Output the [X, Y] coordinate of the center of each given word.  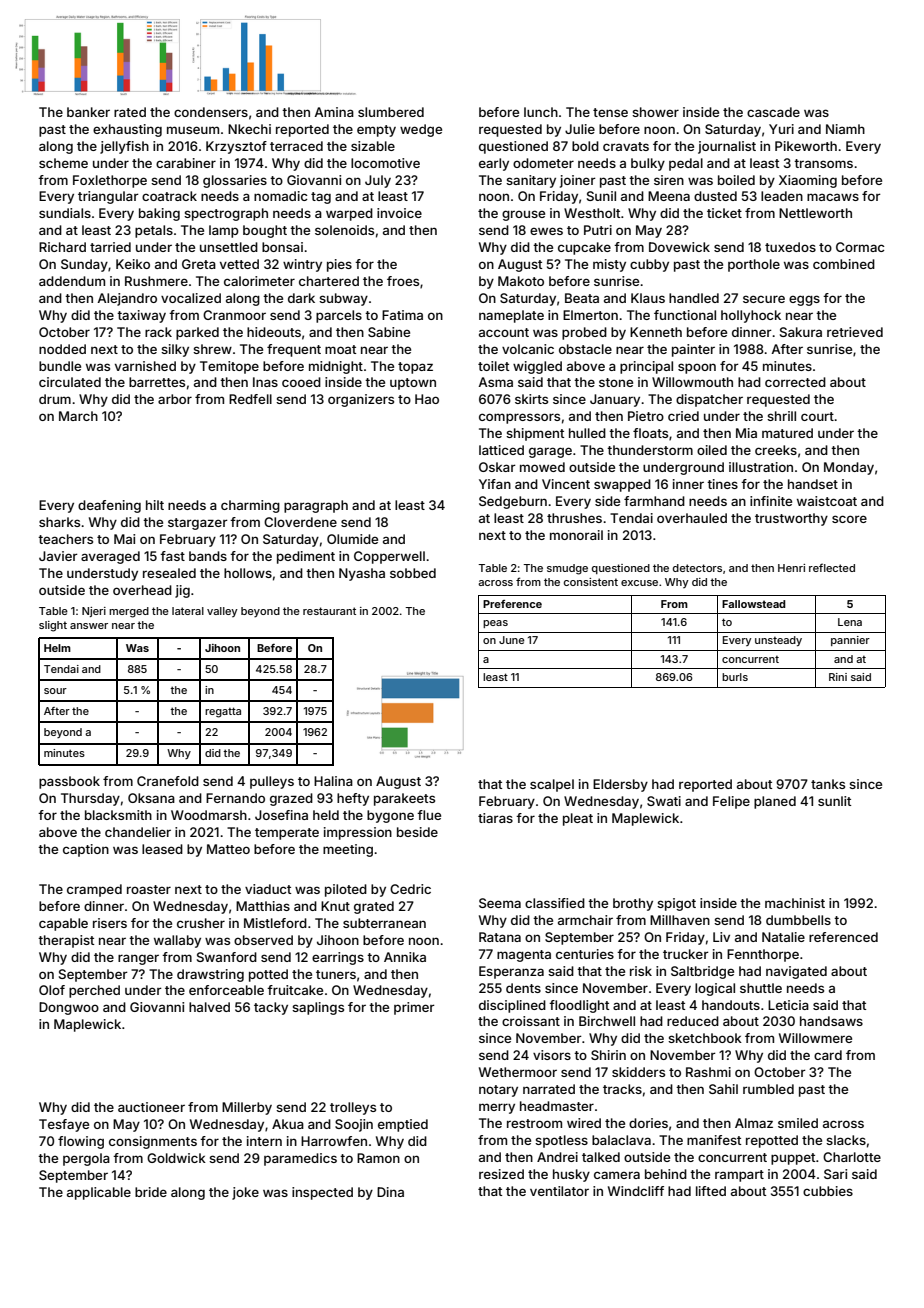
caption [86, 850]
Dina [390, 1192]
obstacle [585, 349]
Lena [850, 622]
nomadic [280, 196]
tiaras [495, 818]
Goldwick [176, 1158]
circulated [70, 382]
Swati [664, 801]
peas [495, 624]
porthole [754, 265]
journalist [727, 147]
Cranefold [168, 781]
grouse [523, 215]
